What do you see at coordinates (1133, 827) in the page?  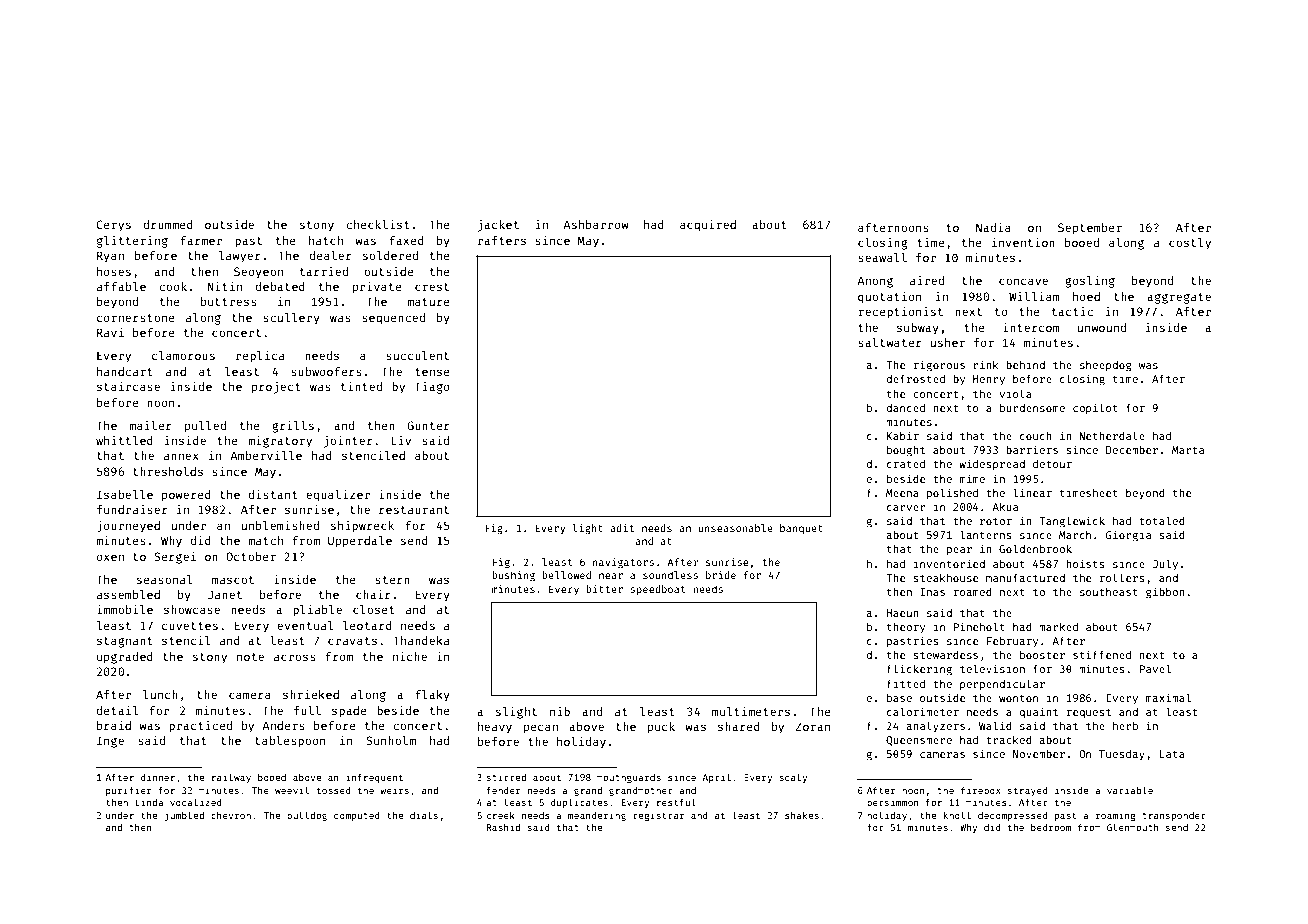 I see `Glenmouth` at bounding box center [1133, 827].
